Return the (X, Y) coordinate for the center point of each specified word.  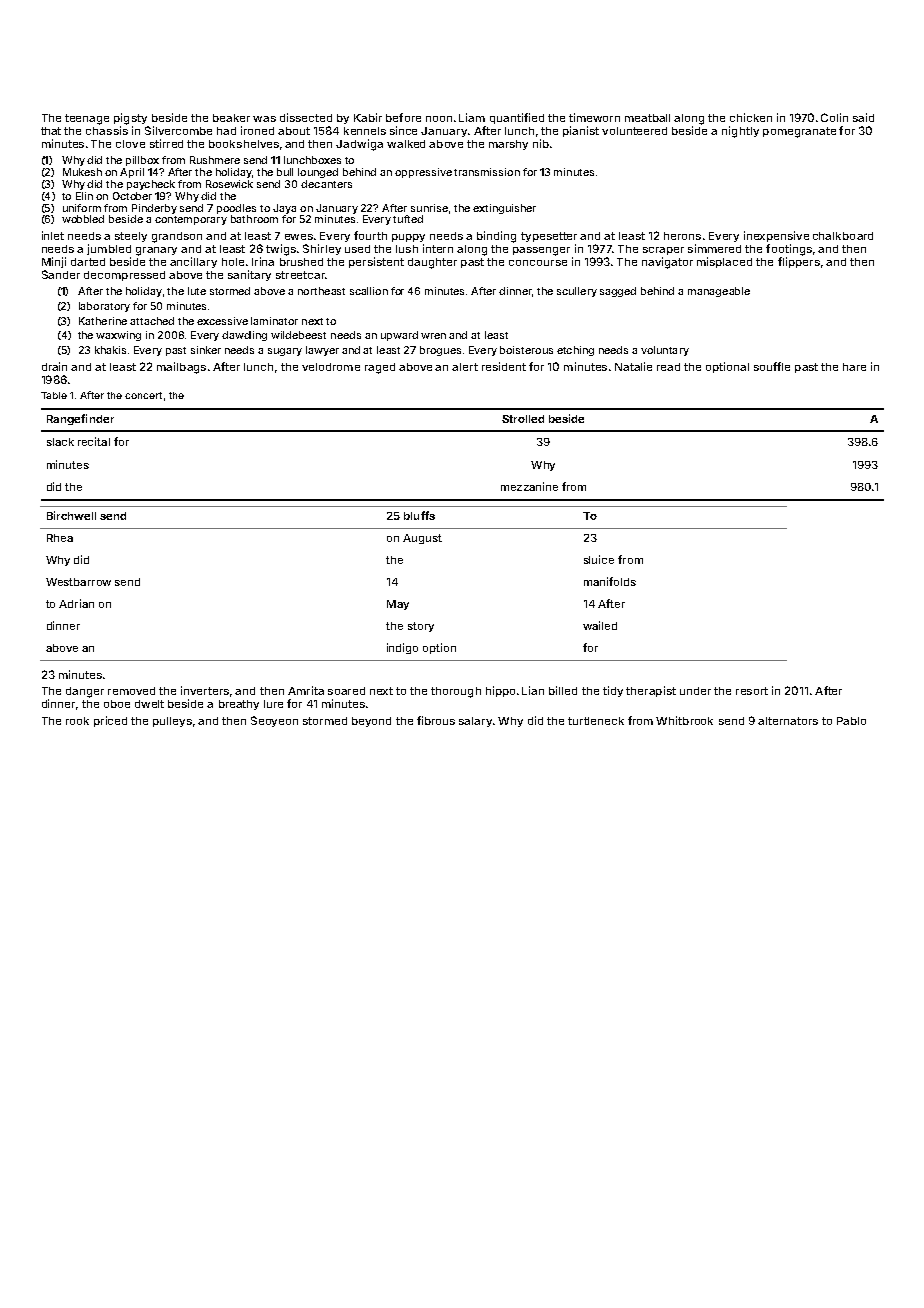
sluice (599, 559)
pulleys (172, 722)
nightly (740, 132)
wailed (600, 625)
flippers (799, 262)
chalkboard (843, 236)
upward (399, 336)
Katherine (103, 321)
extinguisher (504, 209)
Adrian (76, 603)
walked (406, 144)
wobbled (83, 219)
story (421, 627)
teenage (87, 119)
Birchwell (71, 515)
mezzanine (529, 486)
